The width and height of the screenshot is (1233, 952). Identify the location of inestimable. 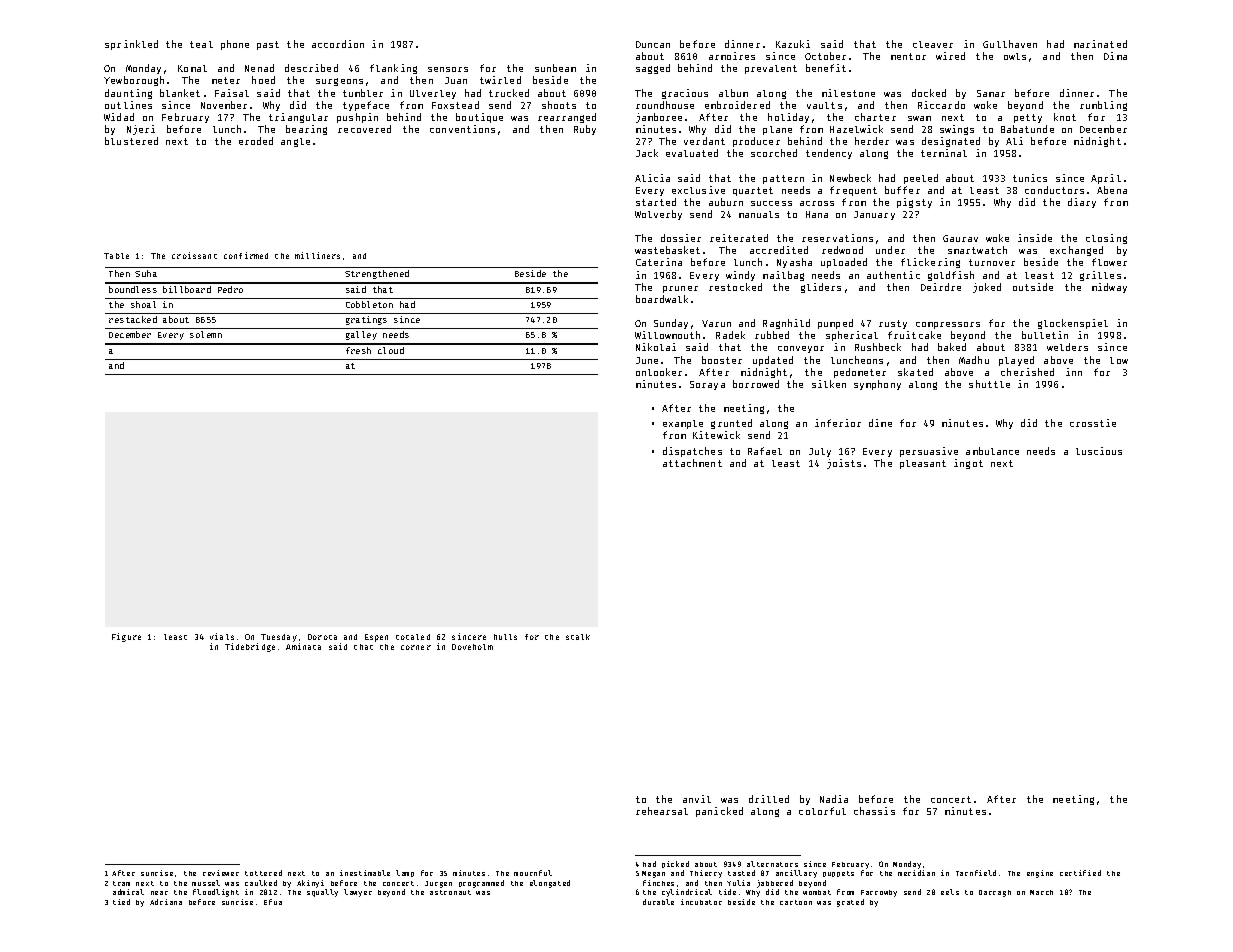
(365, 873).
